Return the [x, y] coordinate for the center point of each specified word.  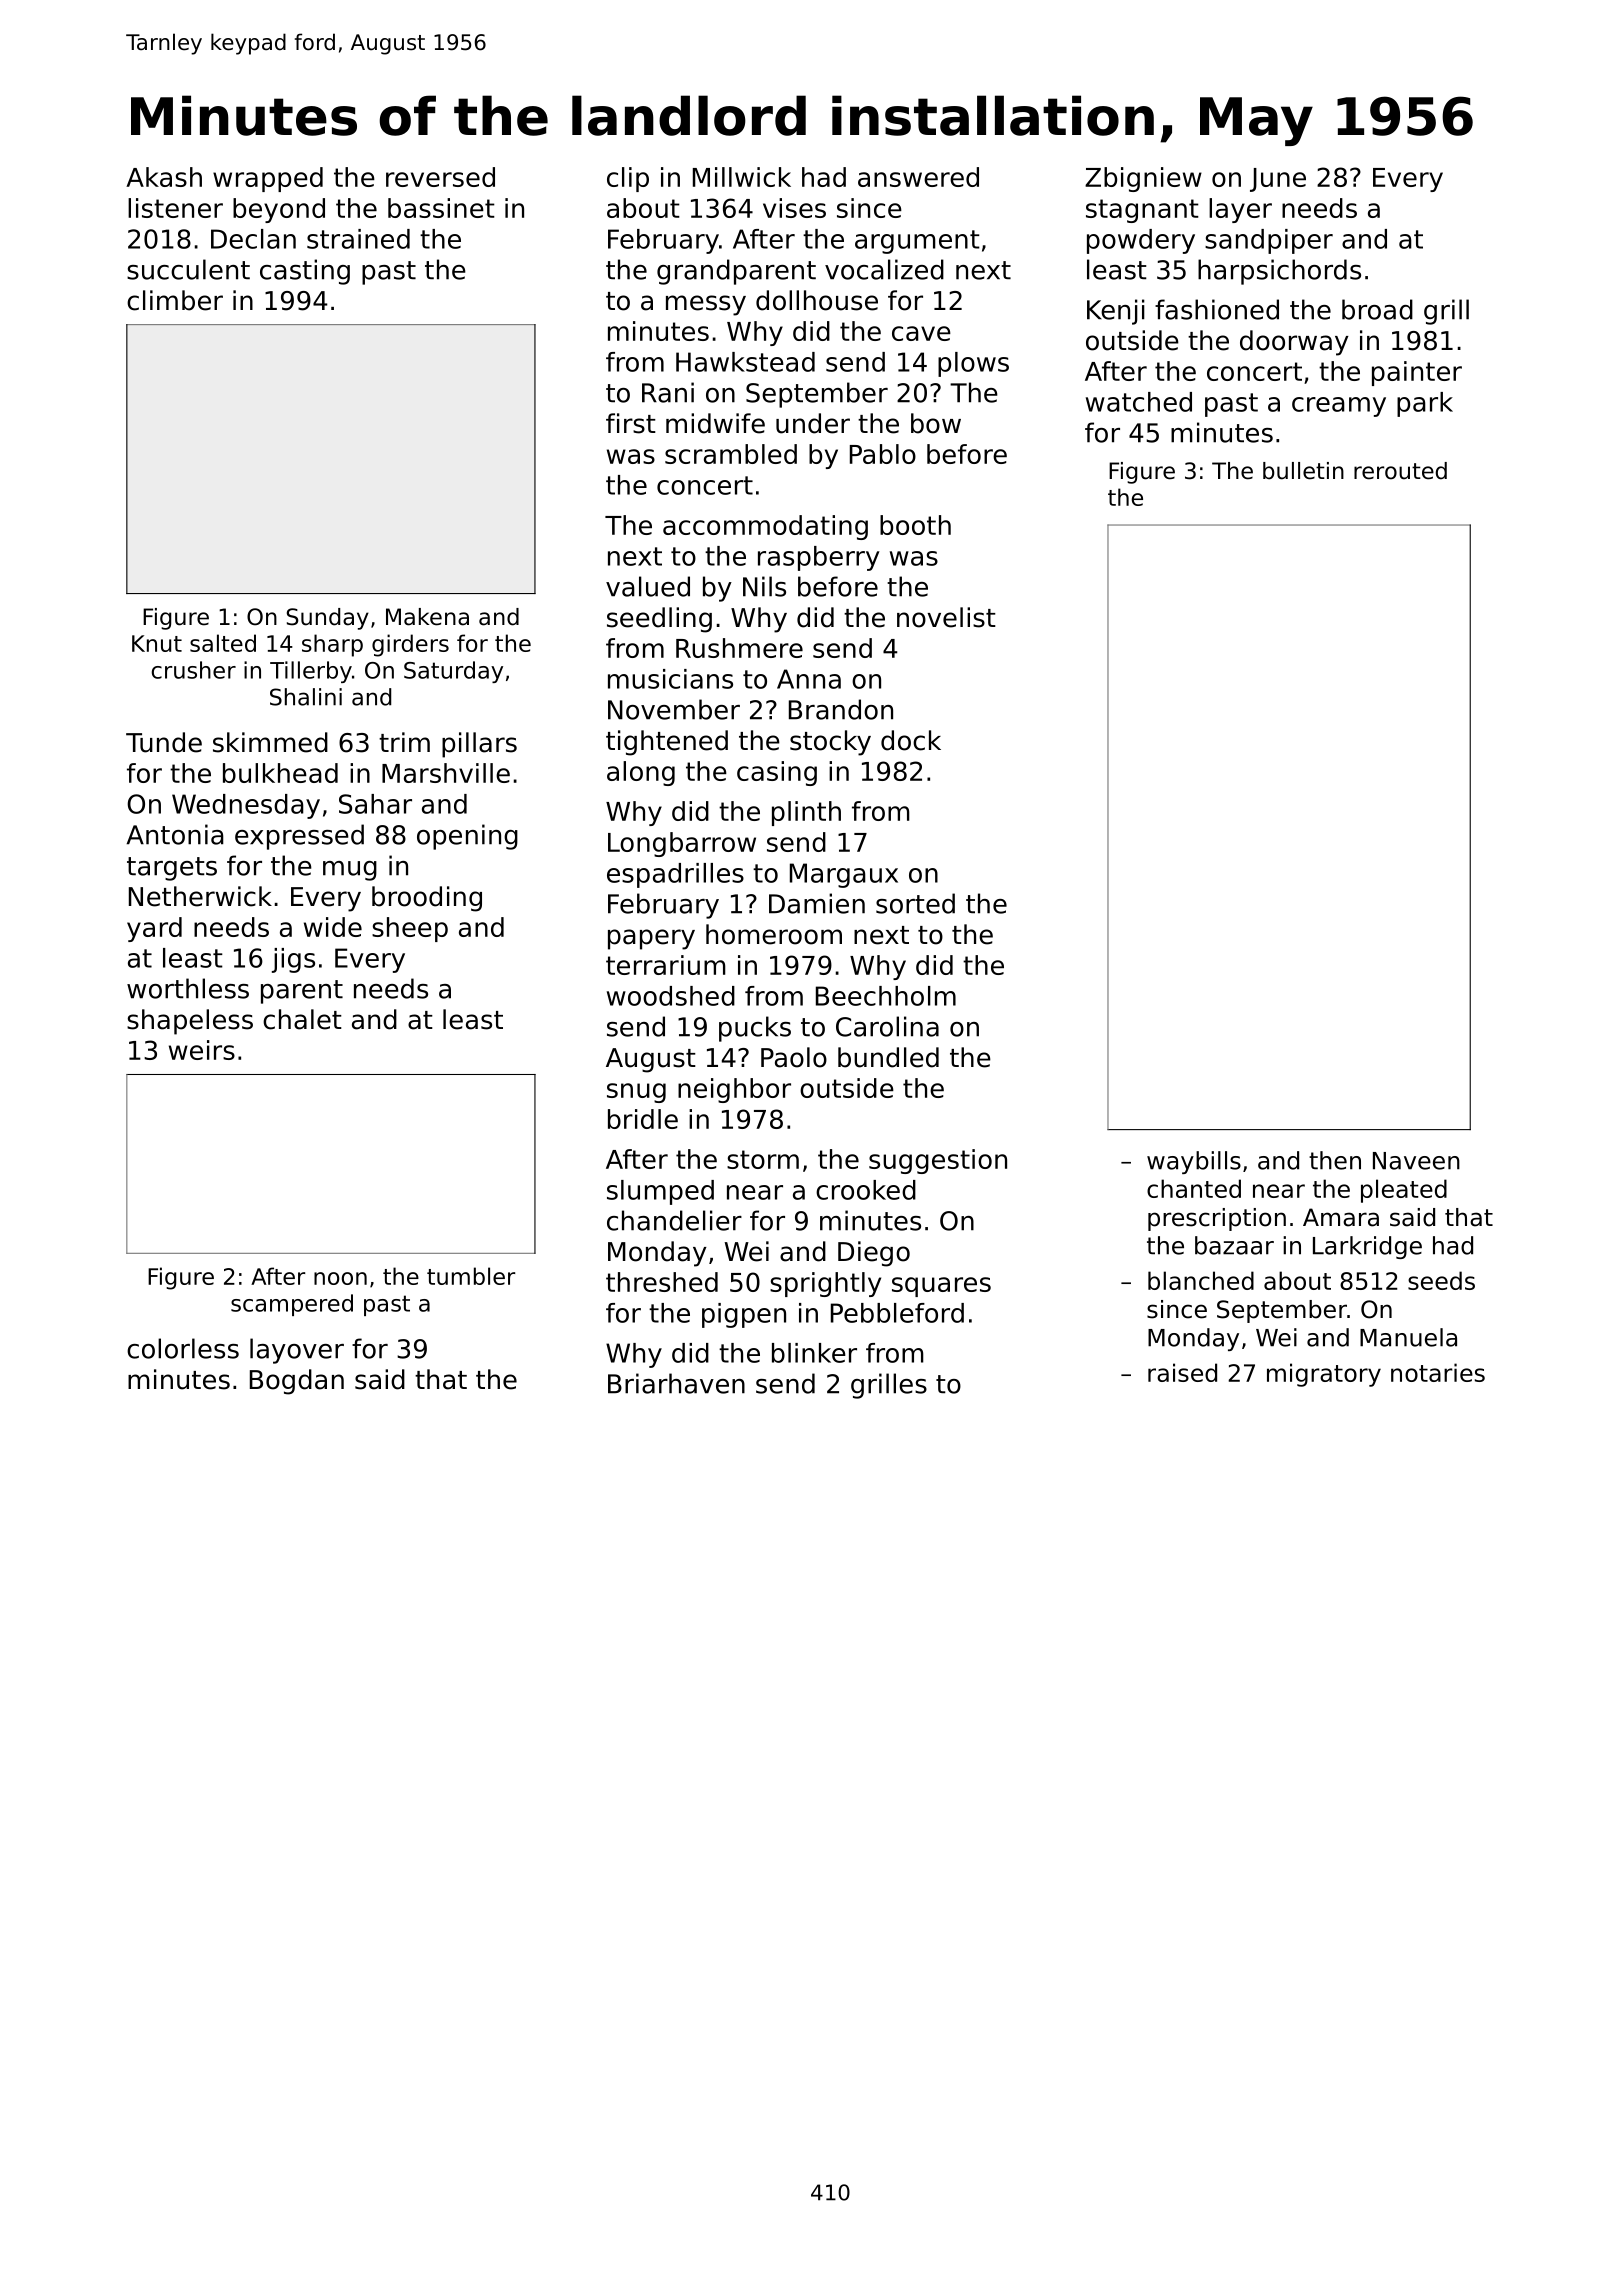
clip [628, 179]
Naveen [1416, 1161]
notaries [1438, 1372]
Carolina [887, 1026]
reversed [440, 177]
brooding [427, 899]
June [1278, 180]
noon [340, 1278]
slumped [660, 1192]
